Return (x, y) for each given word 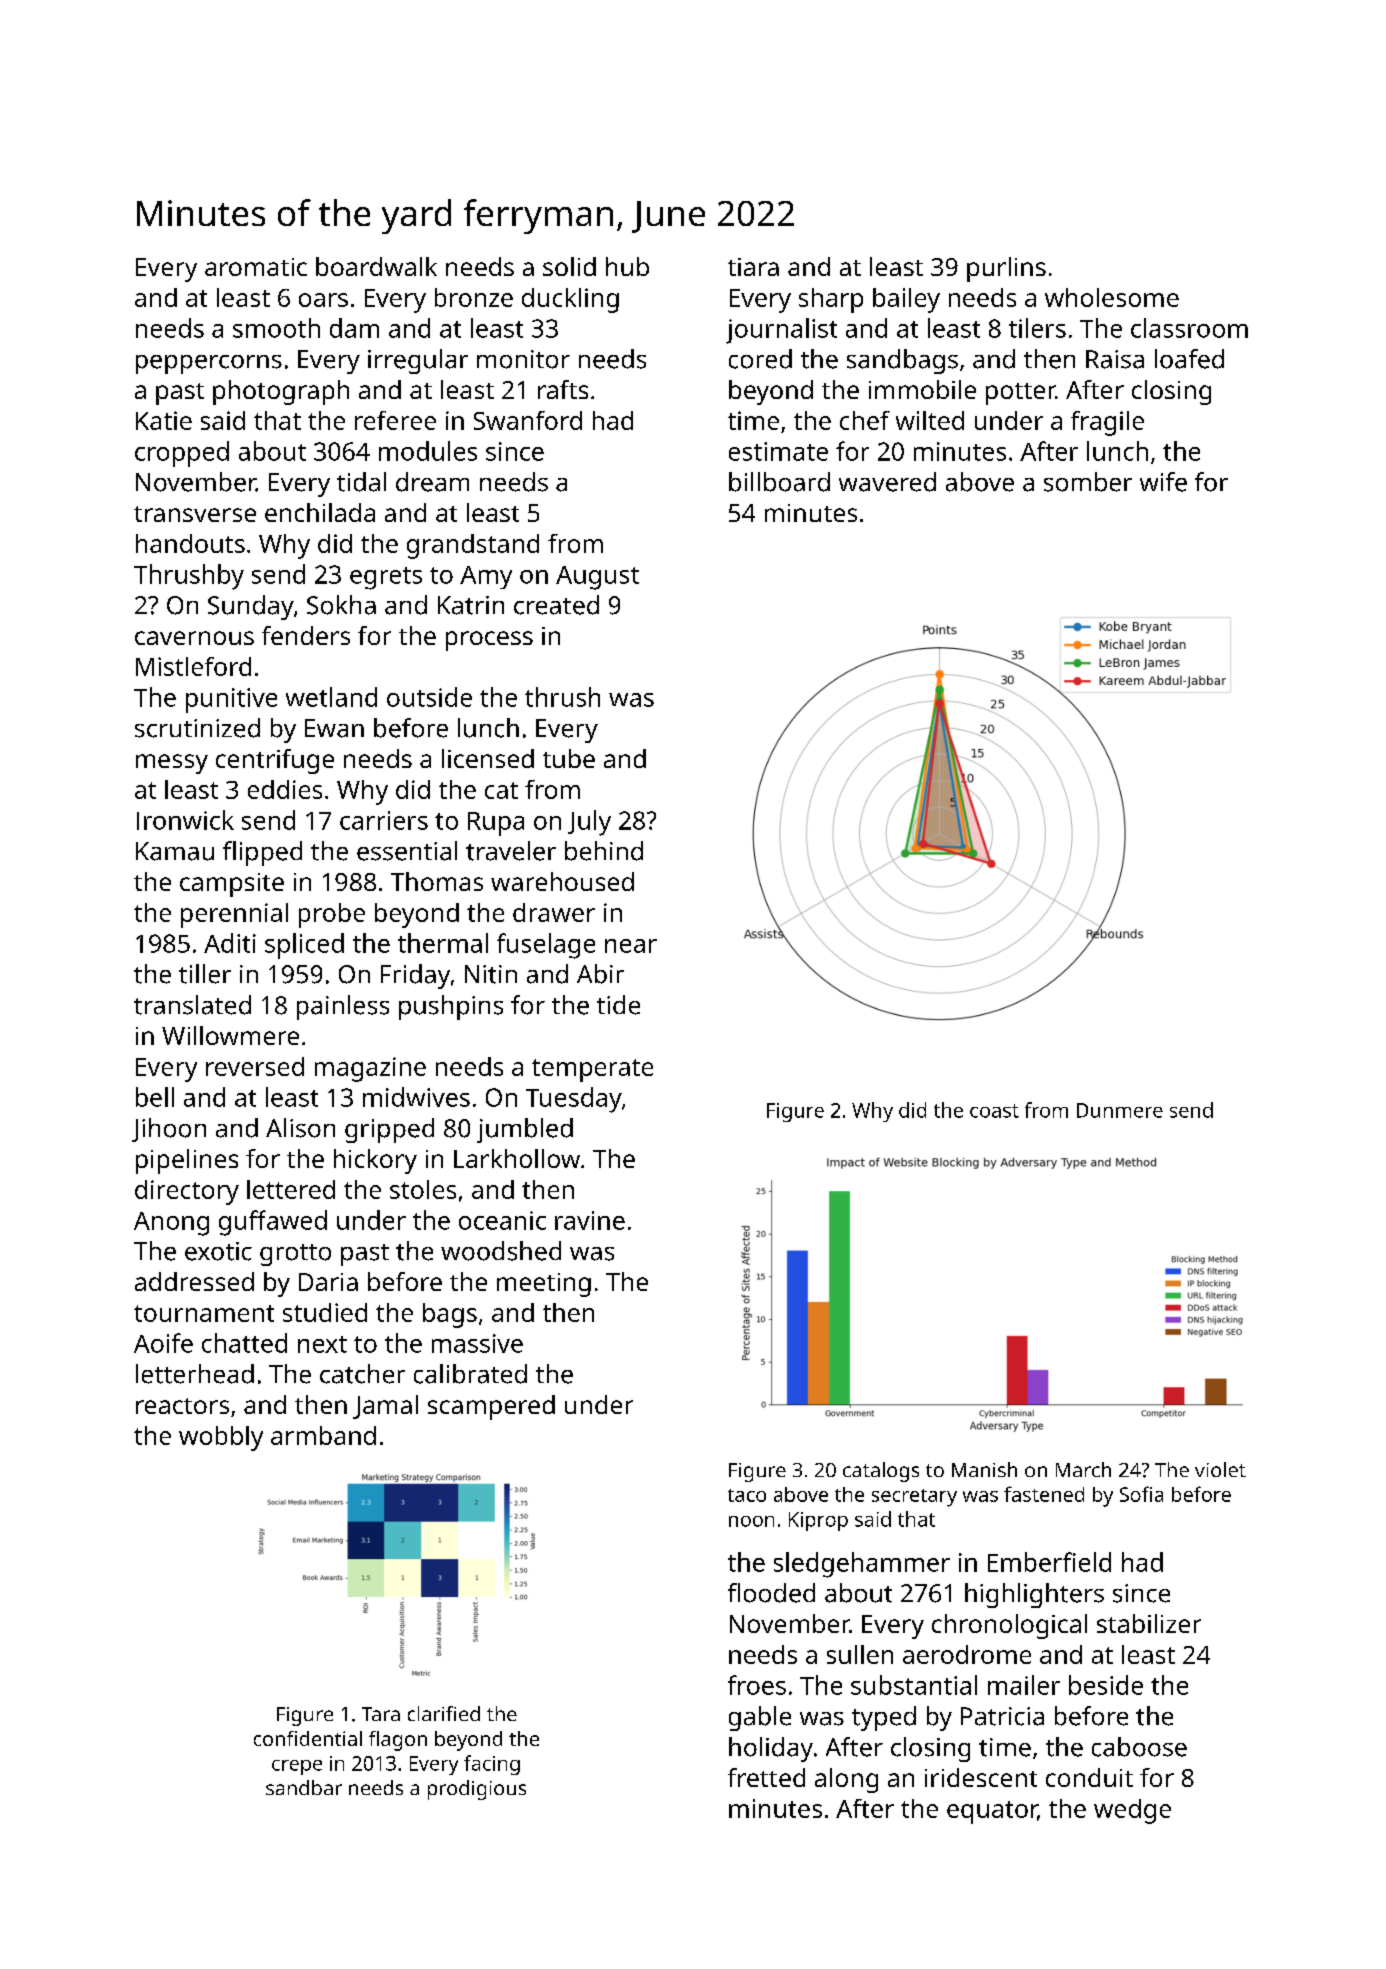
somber (1088, 482)
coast (994, 1111)
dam (354, 328)
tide (618, 1005)
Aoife (163, 1343)
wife (1163, 482)
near (631, 946)
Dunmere (1120, 1110)
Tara (381, 1714)
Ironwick (185, 820)
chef (865, 420)
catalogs (881, 1472)
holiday (771, 1749)
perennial (234, 915)
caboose (1139, 1747)
